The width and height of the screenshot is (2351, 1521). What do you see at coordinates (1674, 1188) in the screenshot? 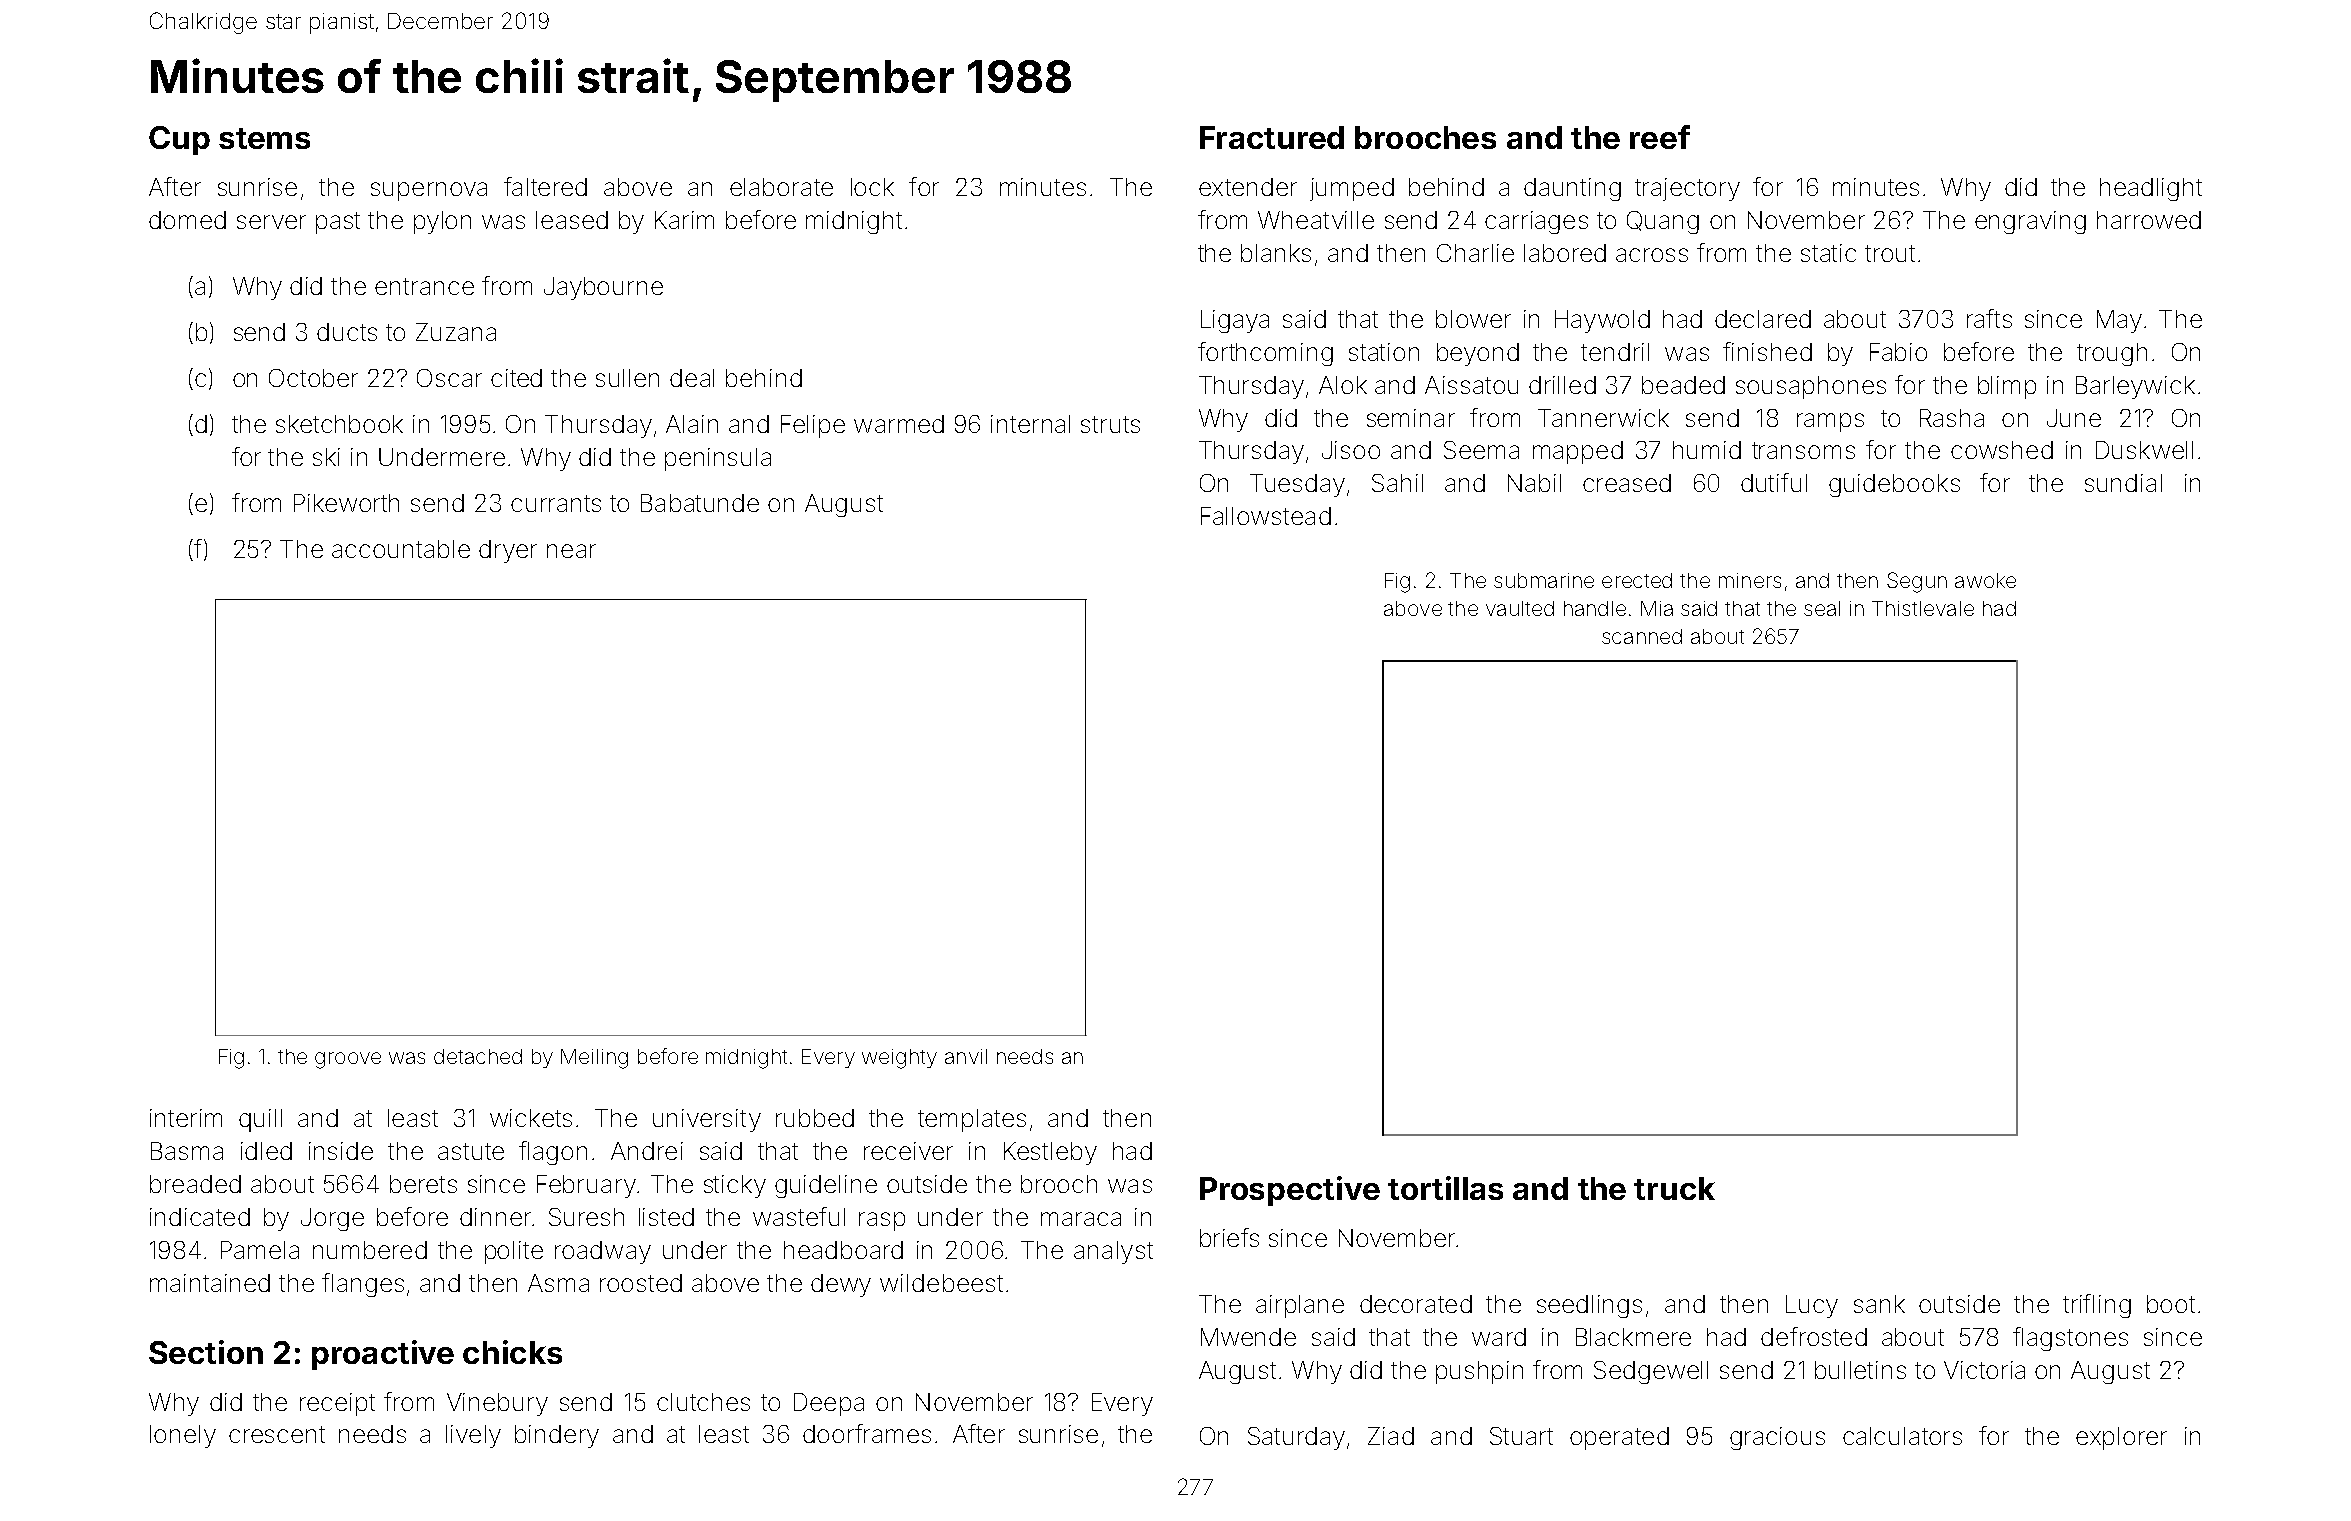
I see `truck` at bounding box center [1674, 1188].
